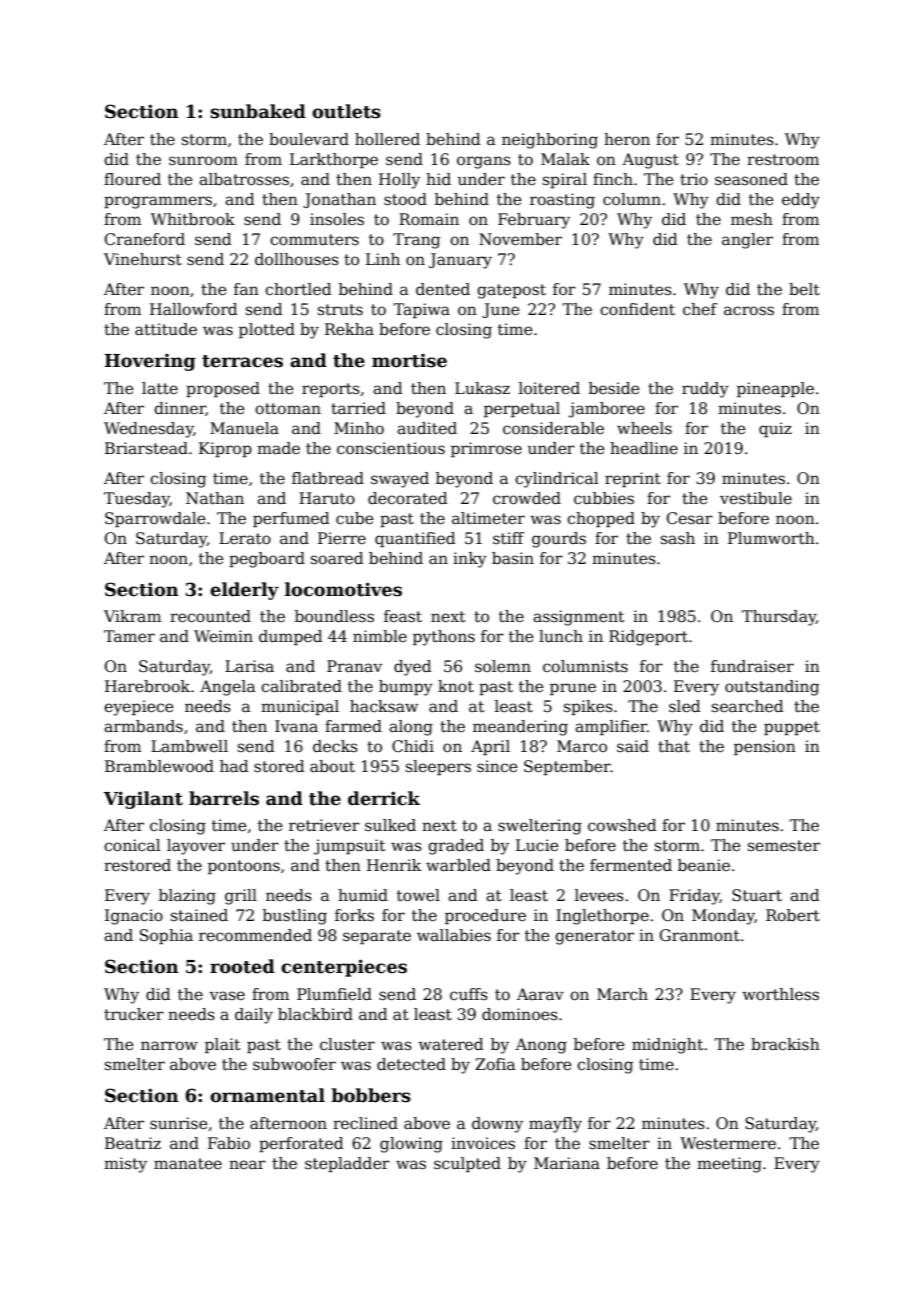 Image resolution: width=924 pixels, height=1314 pixels. Describe the element at coordinates (550, 141) in the page. I see `neighboring` at that location.
